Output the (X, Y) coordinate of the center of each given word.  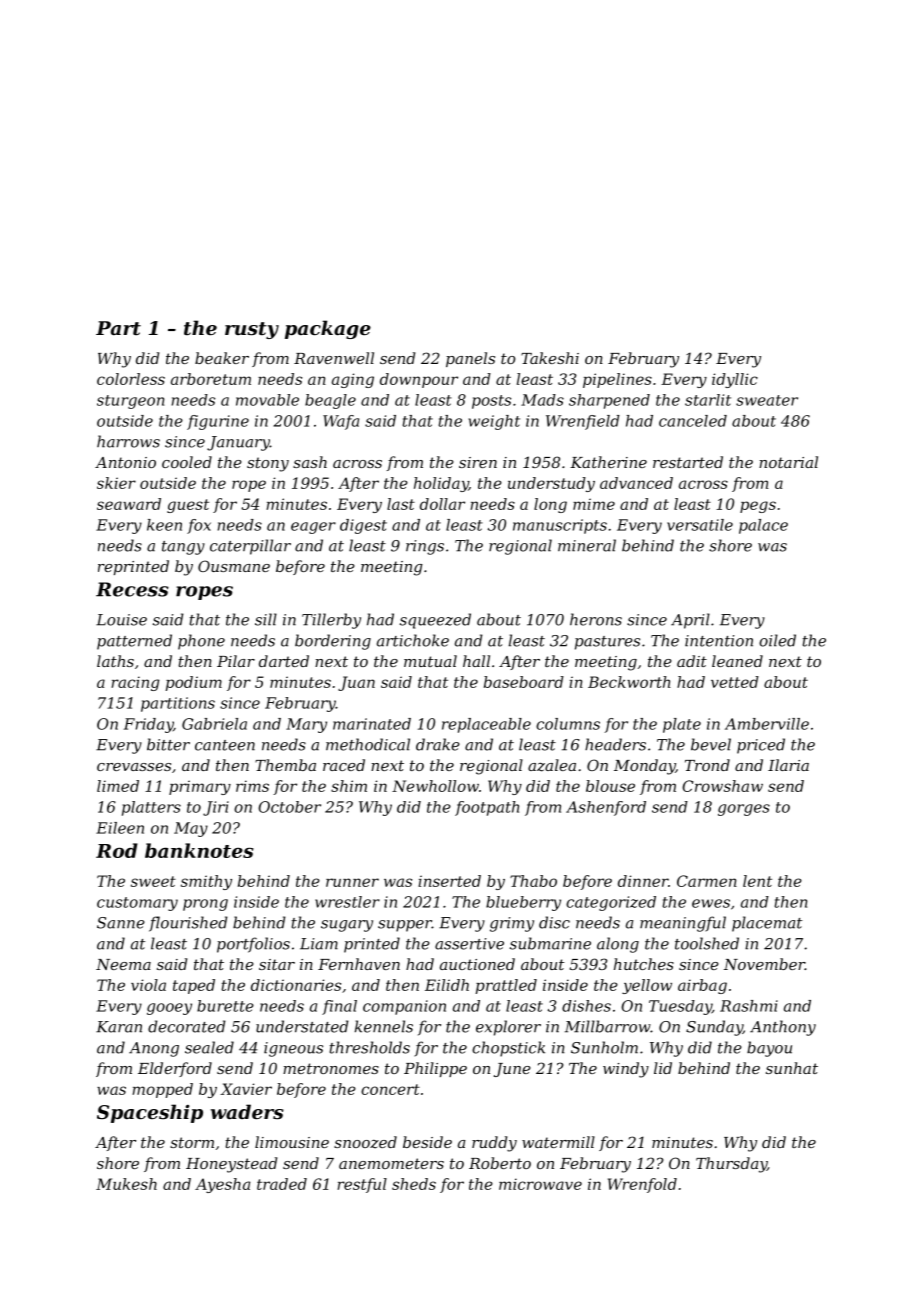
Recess (132, 589)
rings (425, 547)
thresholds (370, 1047)
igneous (293, 1049)
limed (118, 786)
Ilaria (788, 765)
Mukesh (126, 1184)
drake (438, 744)
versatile (700, 525)
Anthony (783, 1028)
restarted (688, 462)
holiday (441, 484)
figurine (218, 422)
